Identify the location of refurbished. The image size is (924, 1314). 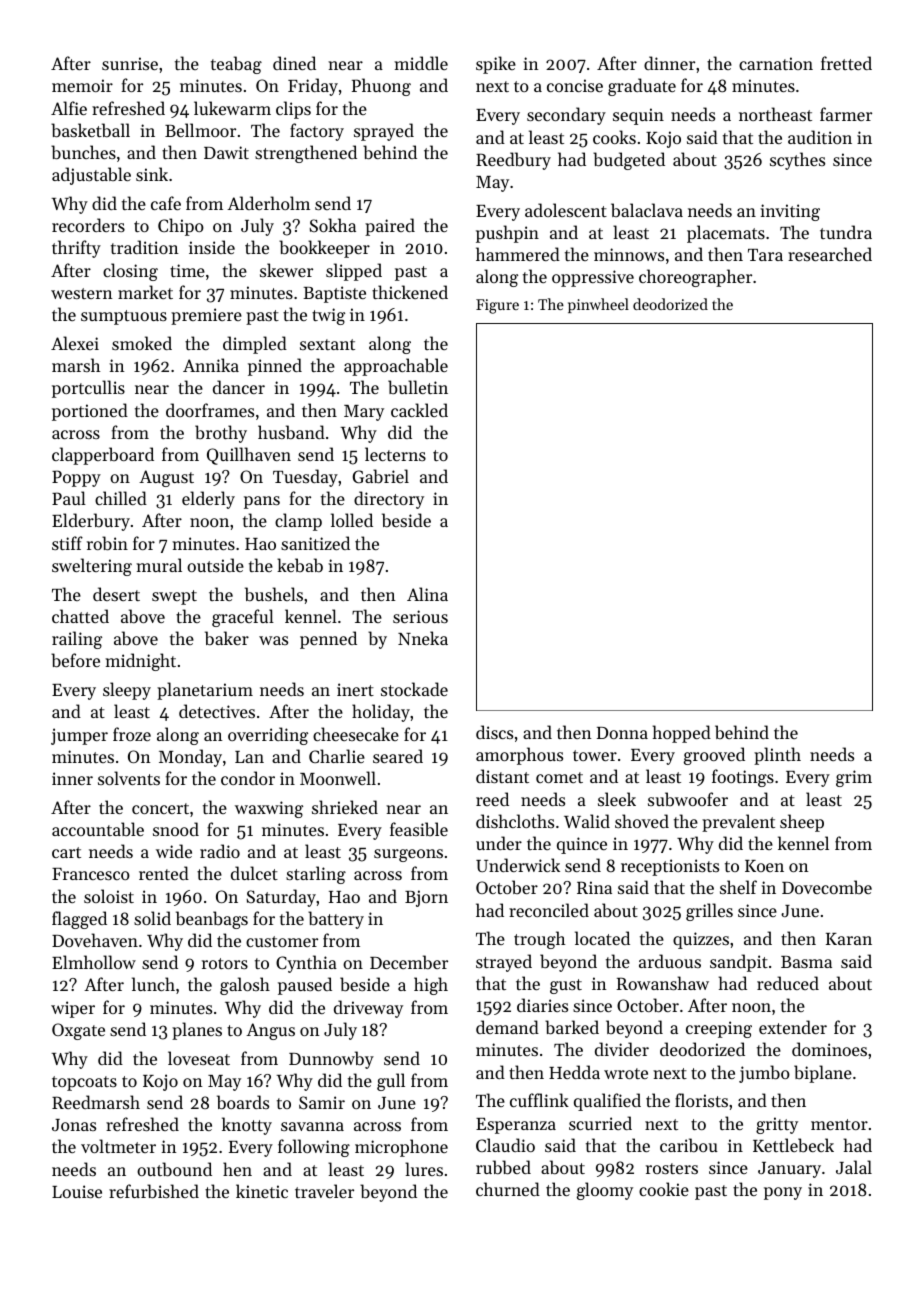
(154, 1191).
